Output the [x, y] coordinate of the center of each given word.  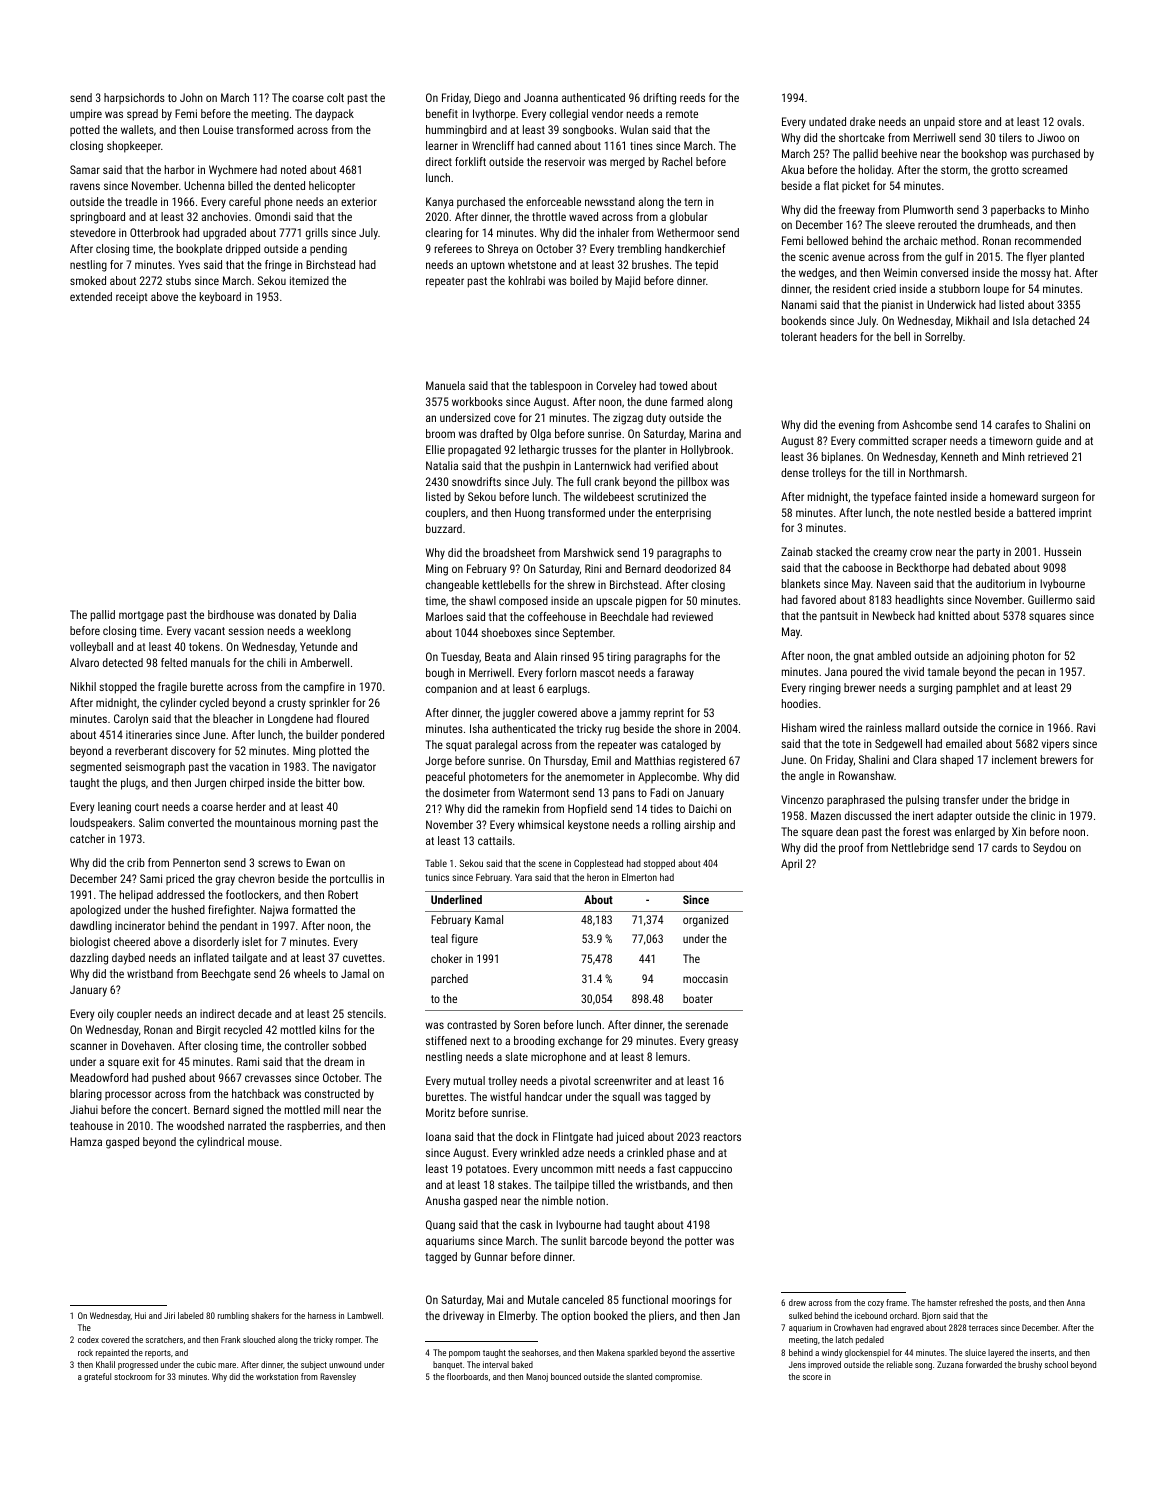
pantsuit [839, 616]
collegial [569, 115]
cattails [495, 840]
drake [862, 121]
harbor [179, 169]
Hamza [86, 1141]
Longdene [290, 720]
